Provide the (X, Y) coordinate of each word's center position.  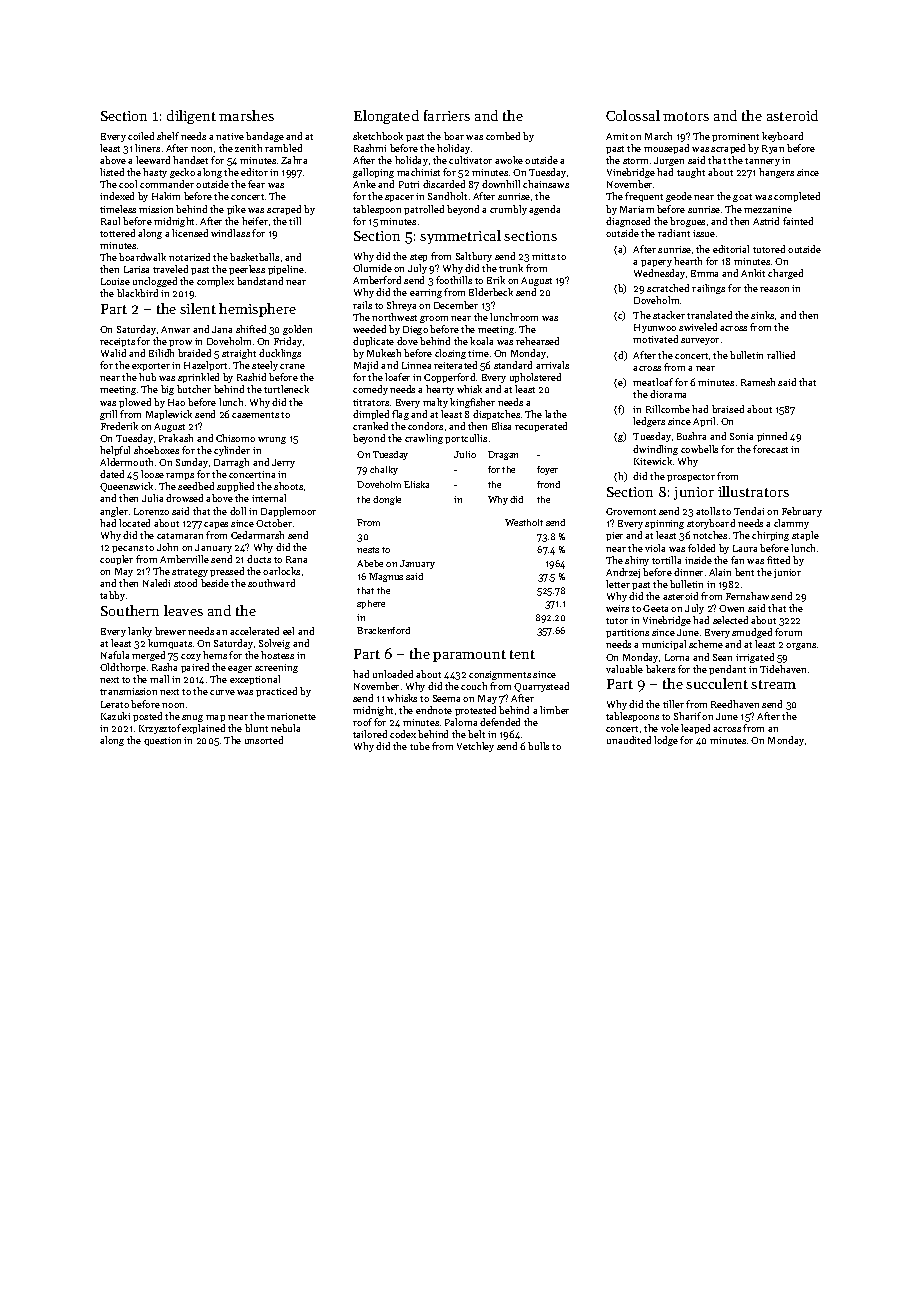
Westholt (524, 522)
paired (195, 668)
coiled (141, 136)
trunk (511, 268)
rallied (781, 355)
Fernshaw (747, 596)
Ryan (773, 149)
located (134, 523)
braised (728, 409)
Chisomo (235, 438)
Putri (409, 184)
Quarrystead (541, 687)
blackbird (137, 293)
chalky (384, 470)
